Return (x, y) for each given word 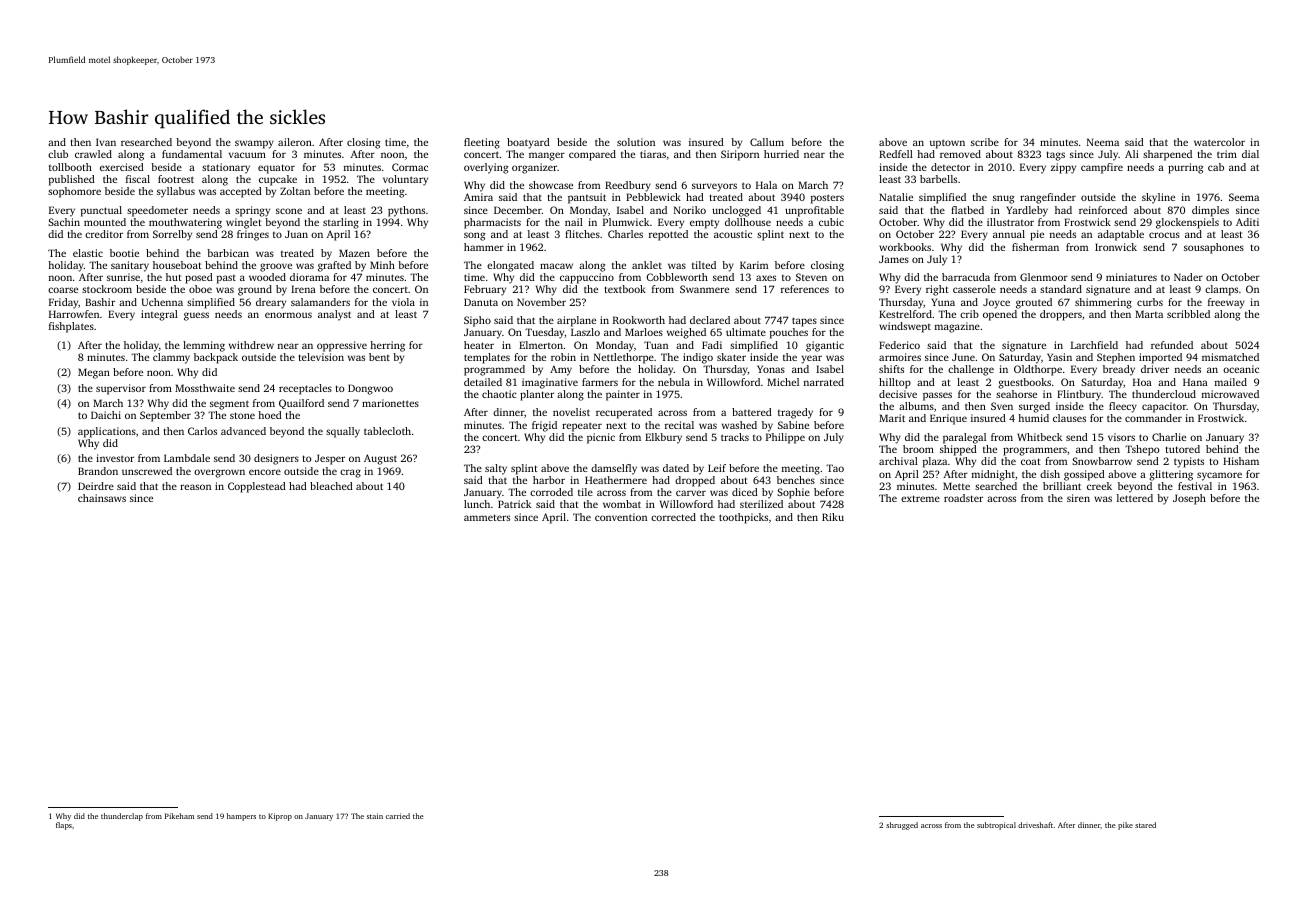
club (58, 154)
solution (636, 142)
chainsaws (102, 498)
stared (1145, 825)
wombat (622, 504)
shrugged (902, 826)
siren (1078, 498)
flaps (64, 826)
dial (1250, 154)
